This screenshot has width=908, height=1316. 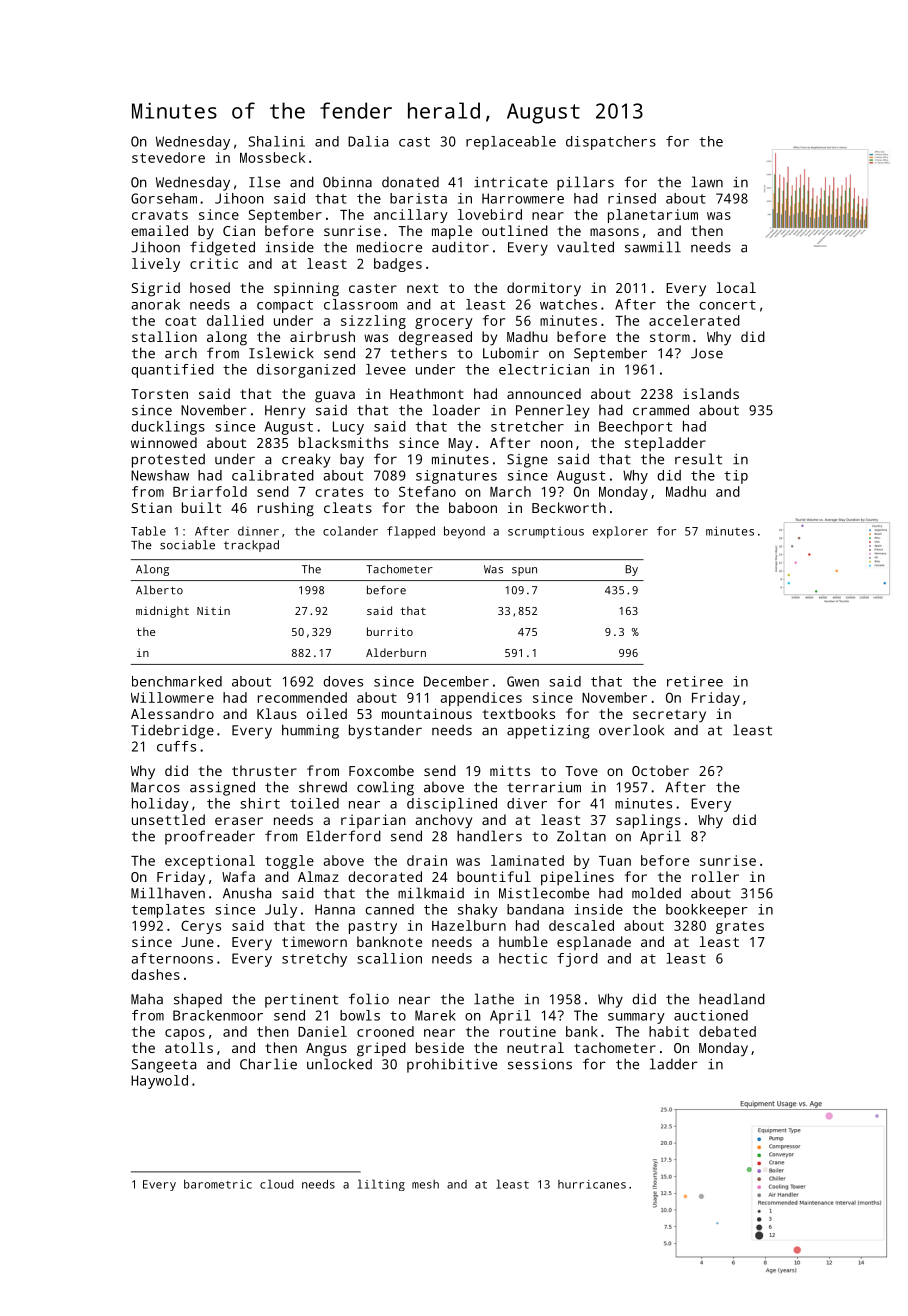 I want to click on midnight, so click(x=162, y=612).
